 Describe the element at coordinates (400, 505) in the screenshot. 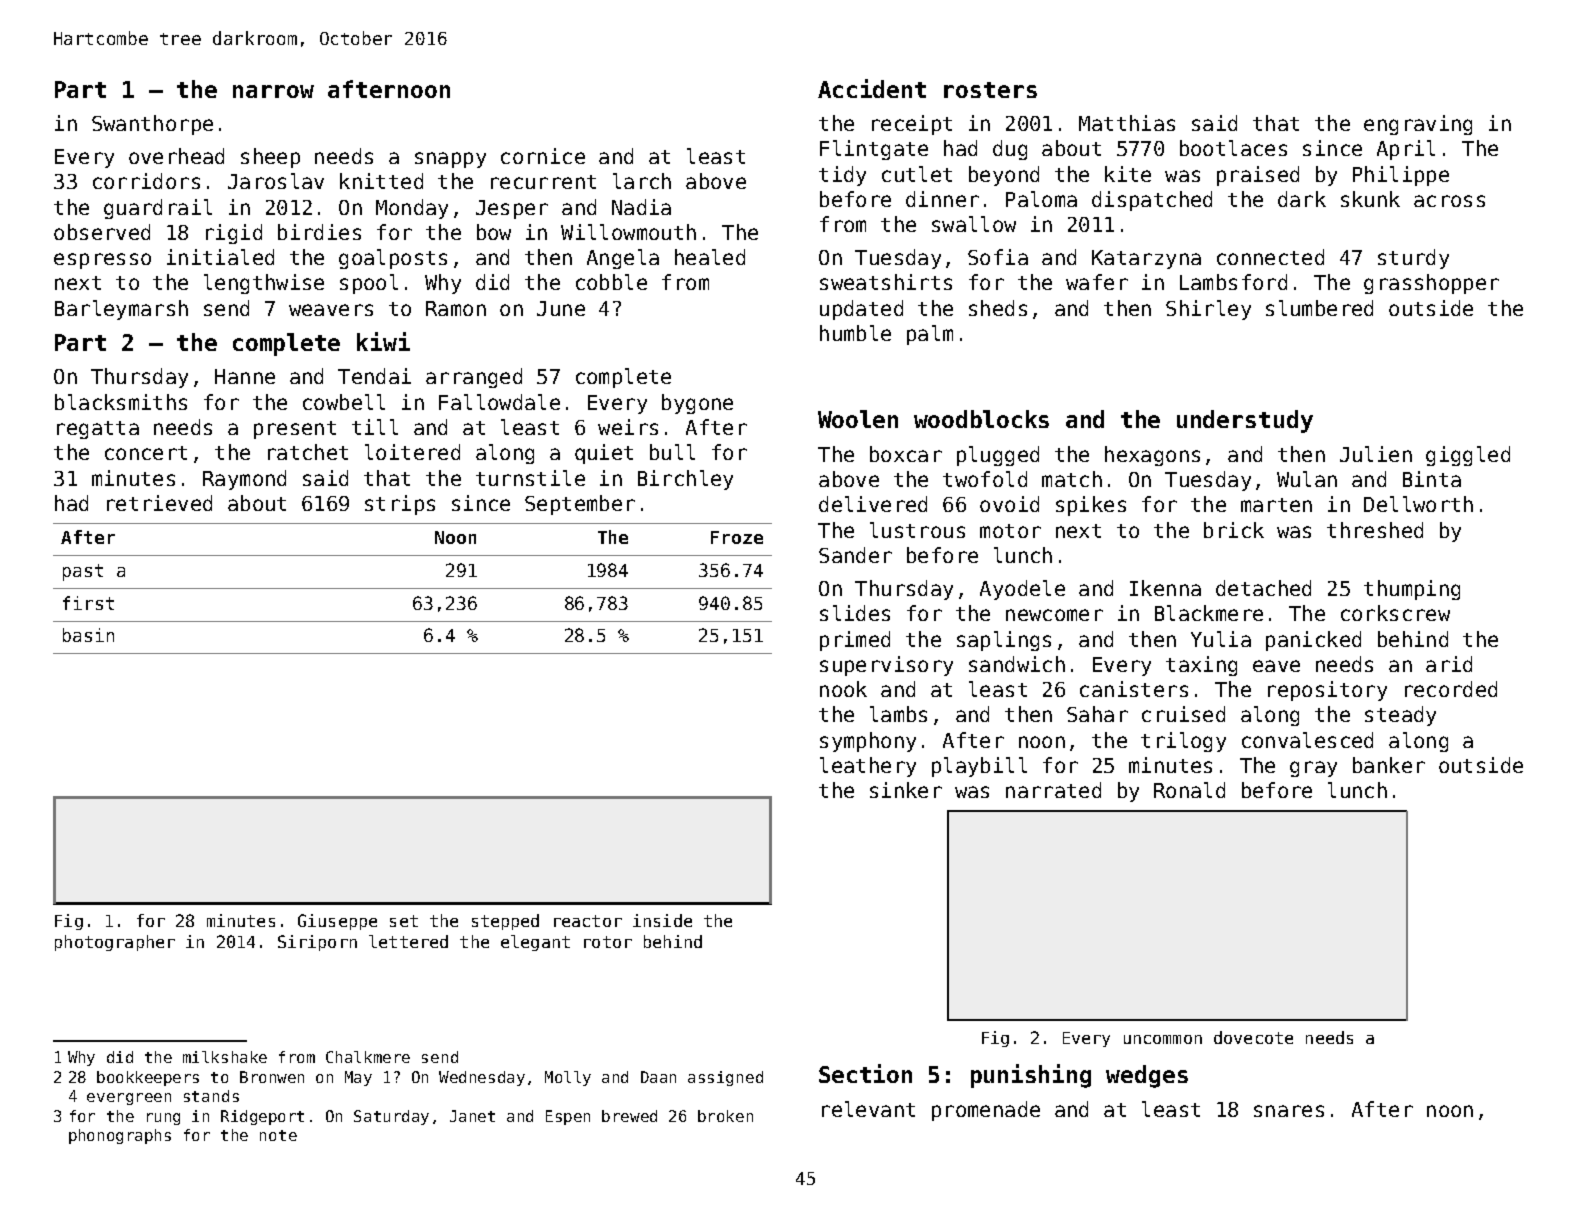

I see `strips` at that location.
